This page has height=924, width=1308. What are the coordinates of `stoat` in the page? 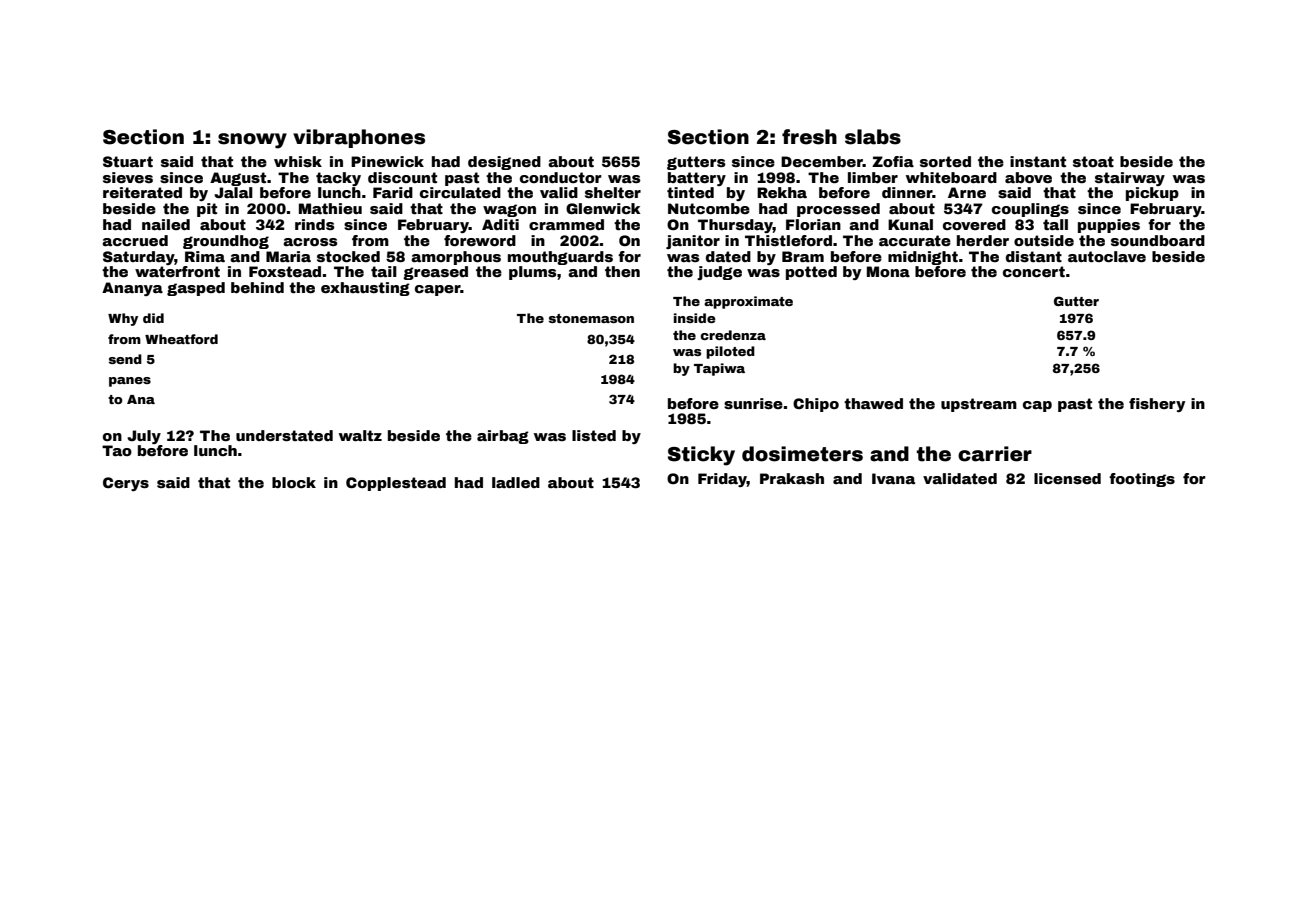 It's located at (1093, 161).
